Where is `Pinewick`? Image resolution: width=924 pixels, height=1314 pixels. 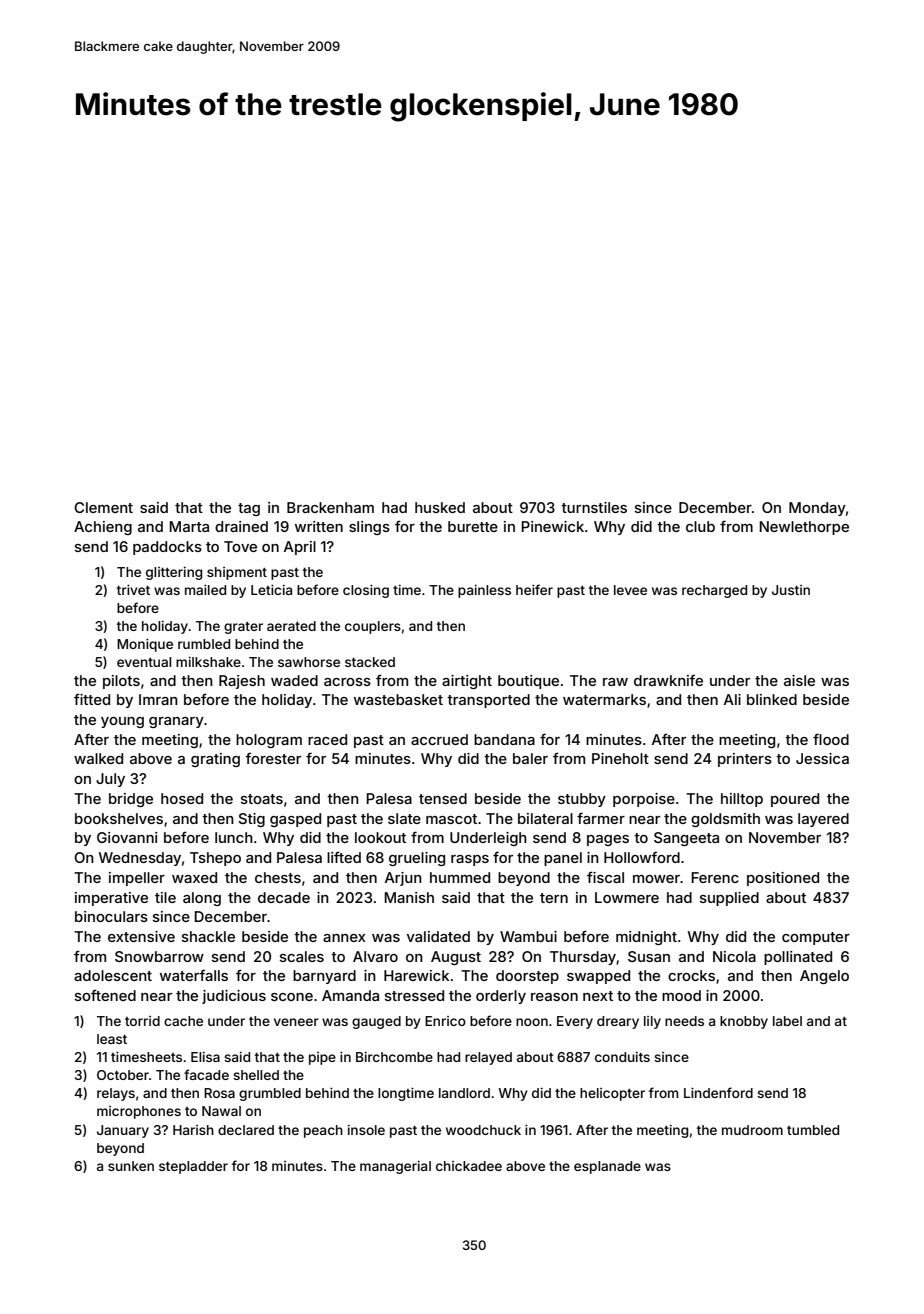 Pinewick is located at coordinates (553, 526).
